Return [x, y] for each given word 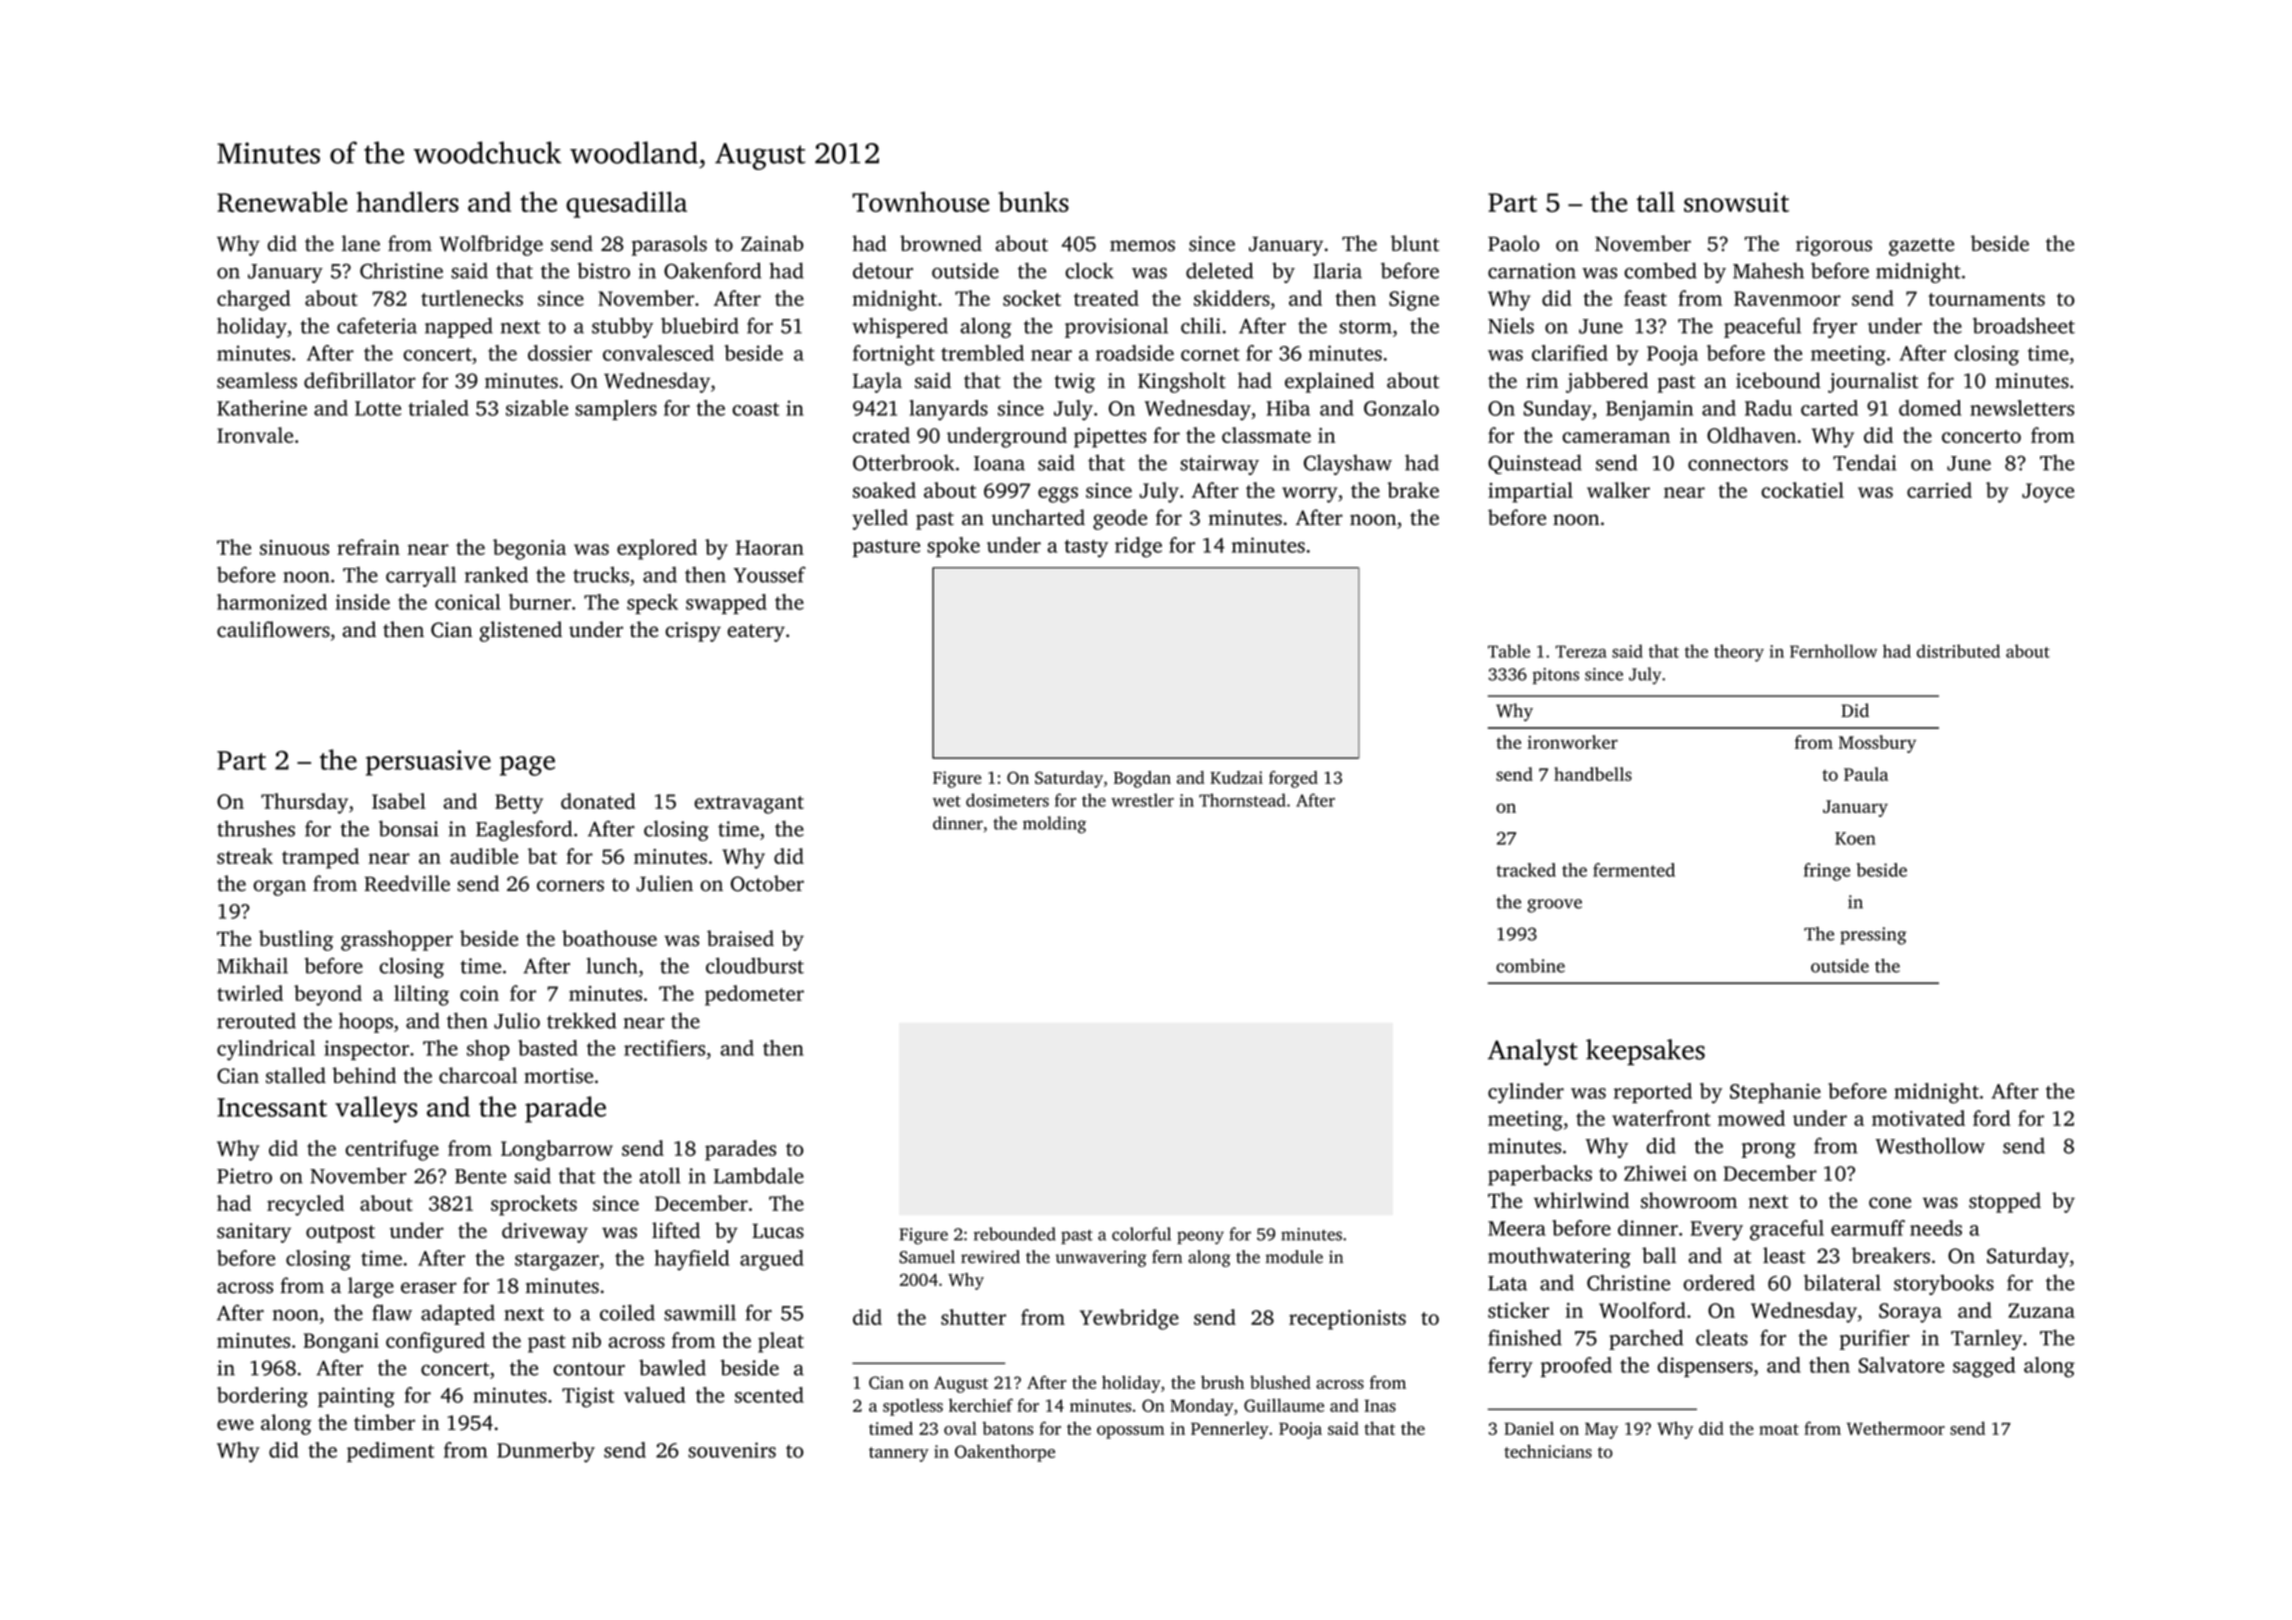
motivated [1918, 1118]
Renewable [282, 201]
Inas [1380, 1406]
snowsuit [1736, 202]
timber [384, 1422]
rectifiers [664, 1048]
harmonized [272, 602]
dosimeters [1007, 800]
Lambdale [759, 1175]
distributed [1958, 651]
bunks [1033, 201]
